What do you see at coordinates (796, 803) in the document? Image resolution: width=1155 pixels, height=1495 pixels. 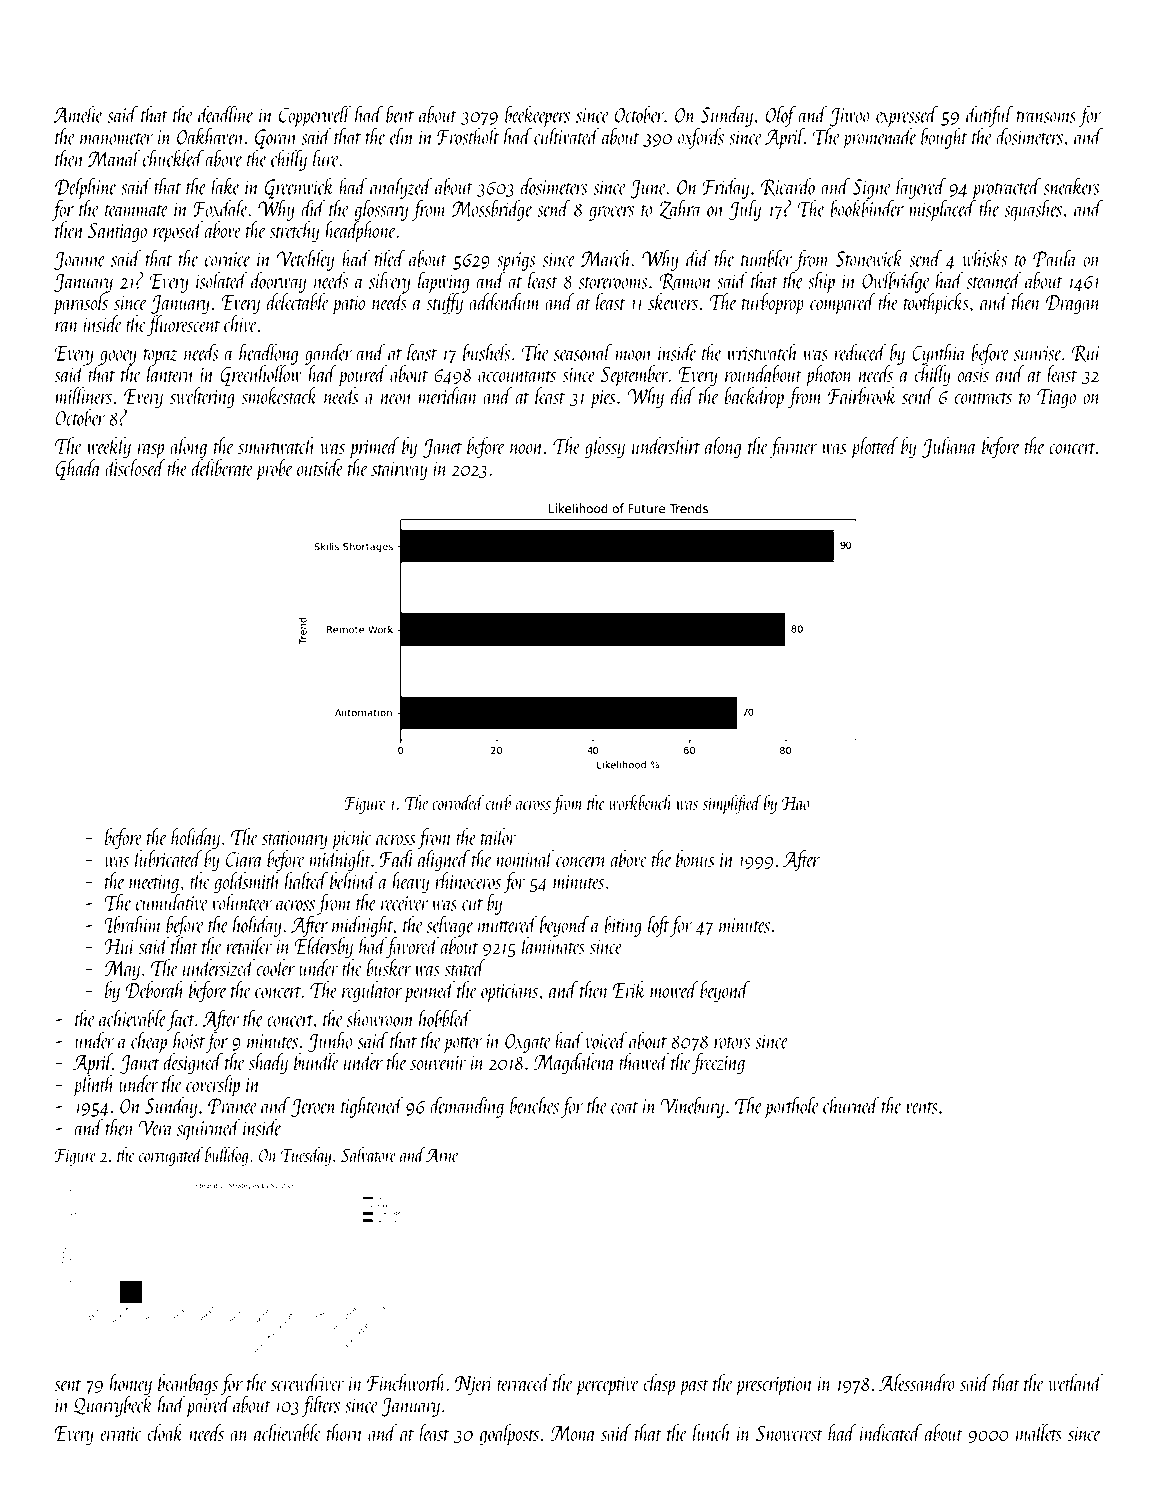 I see `Hao` at bounding box center [796, 803].
